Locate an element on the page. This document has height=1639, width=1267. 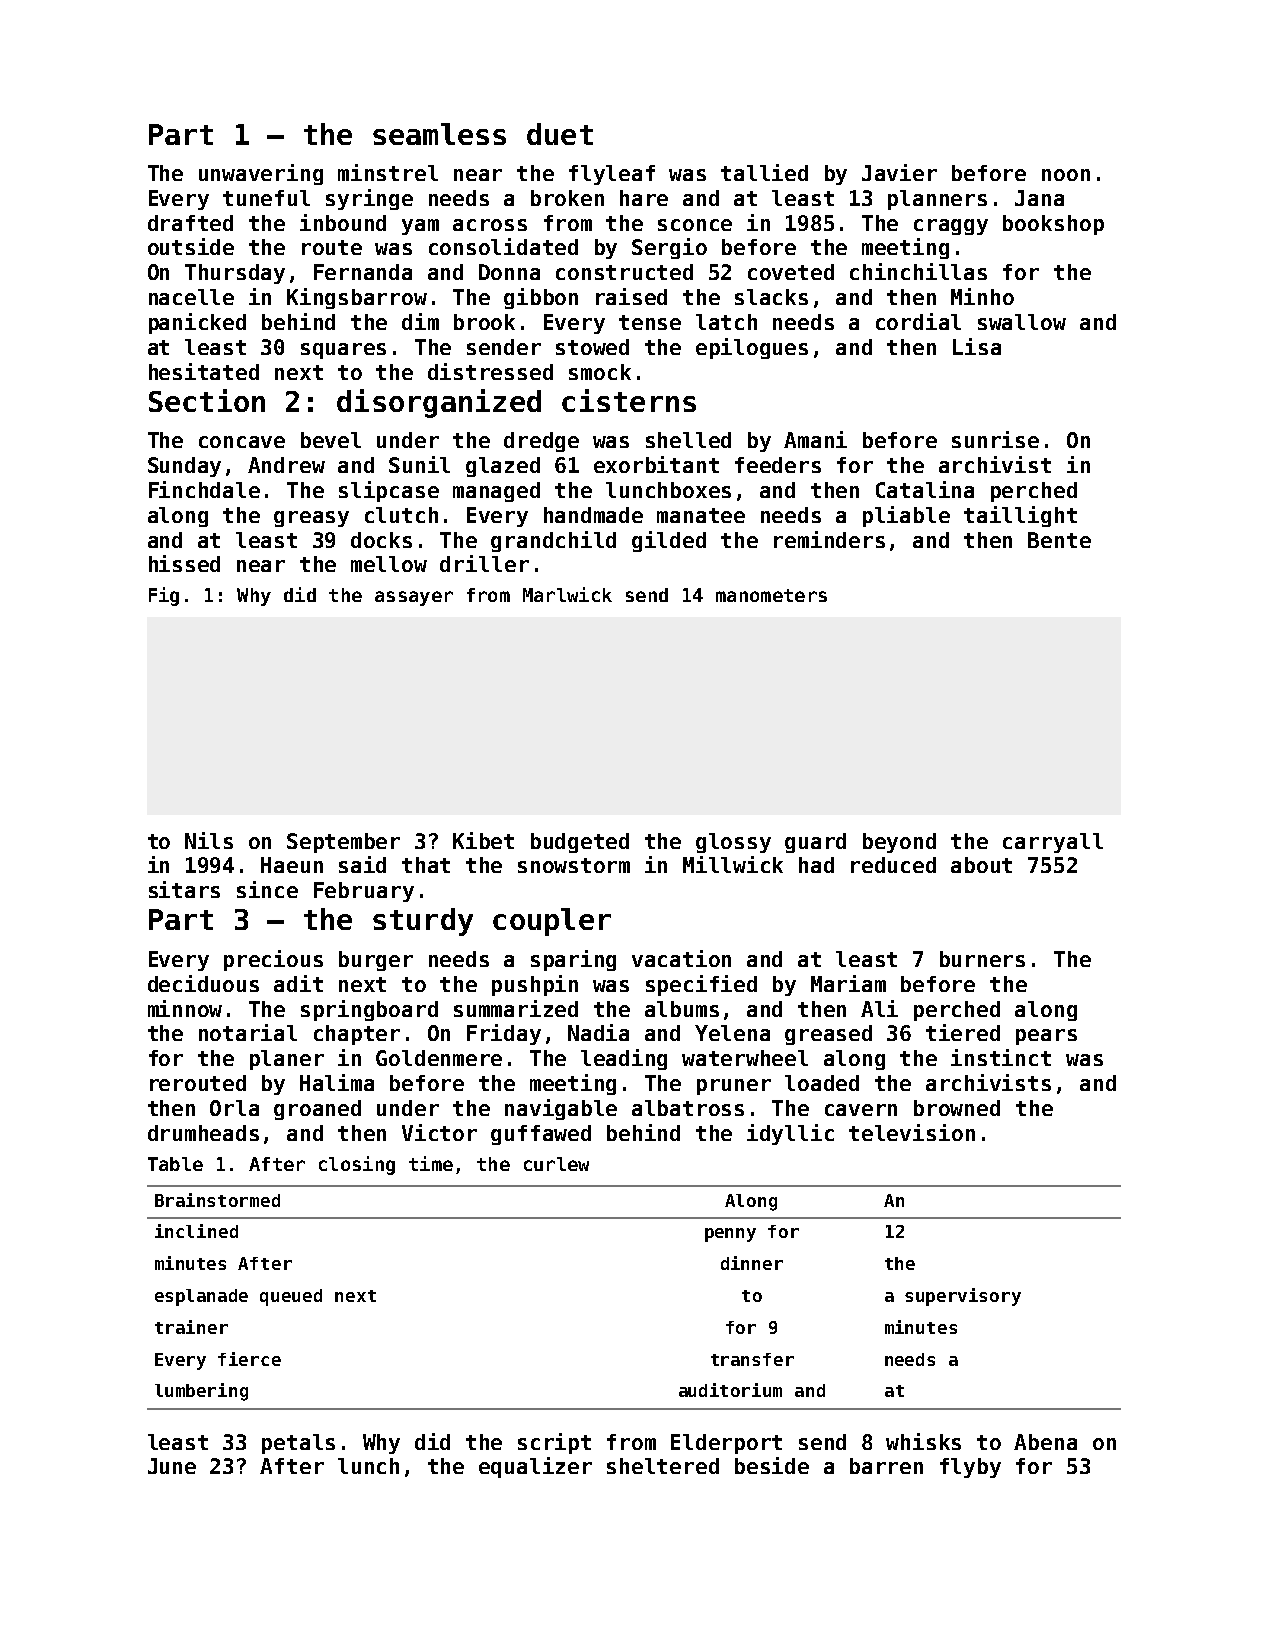
flyby is located at coordinates (970, 1468).
